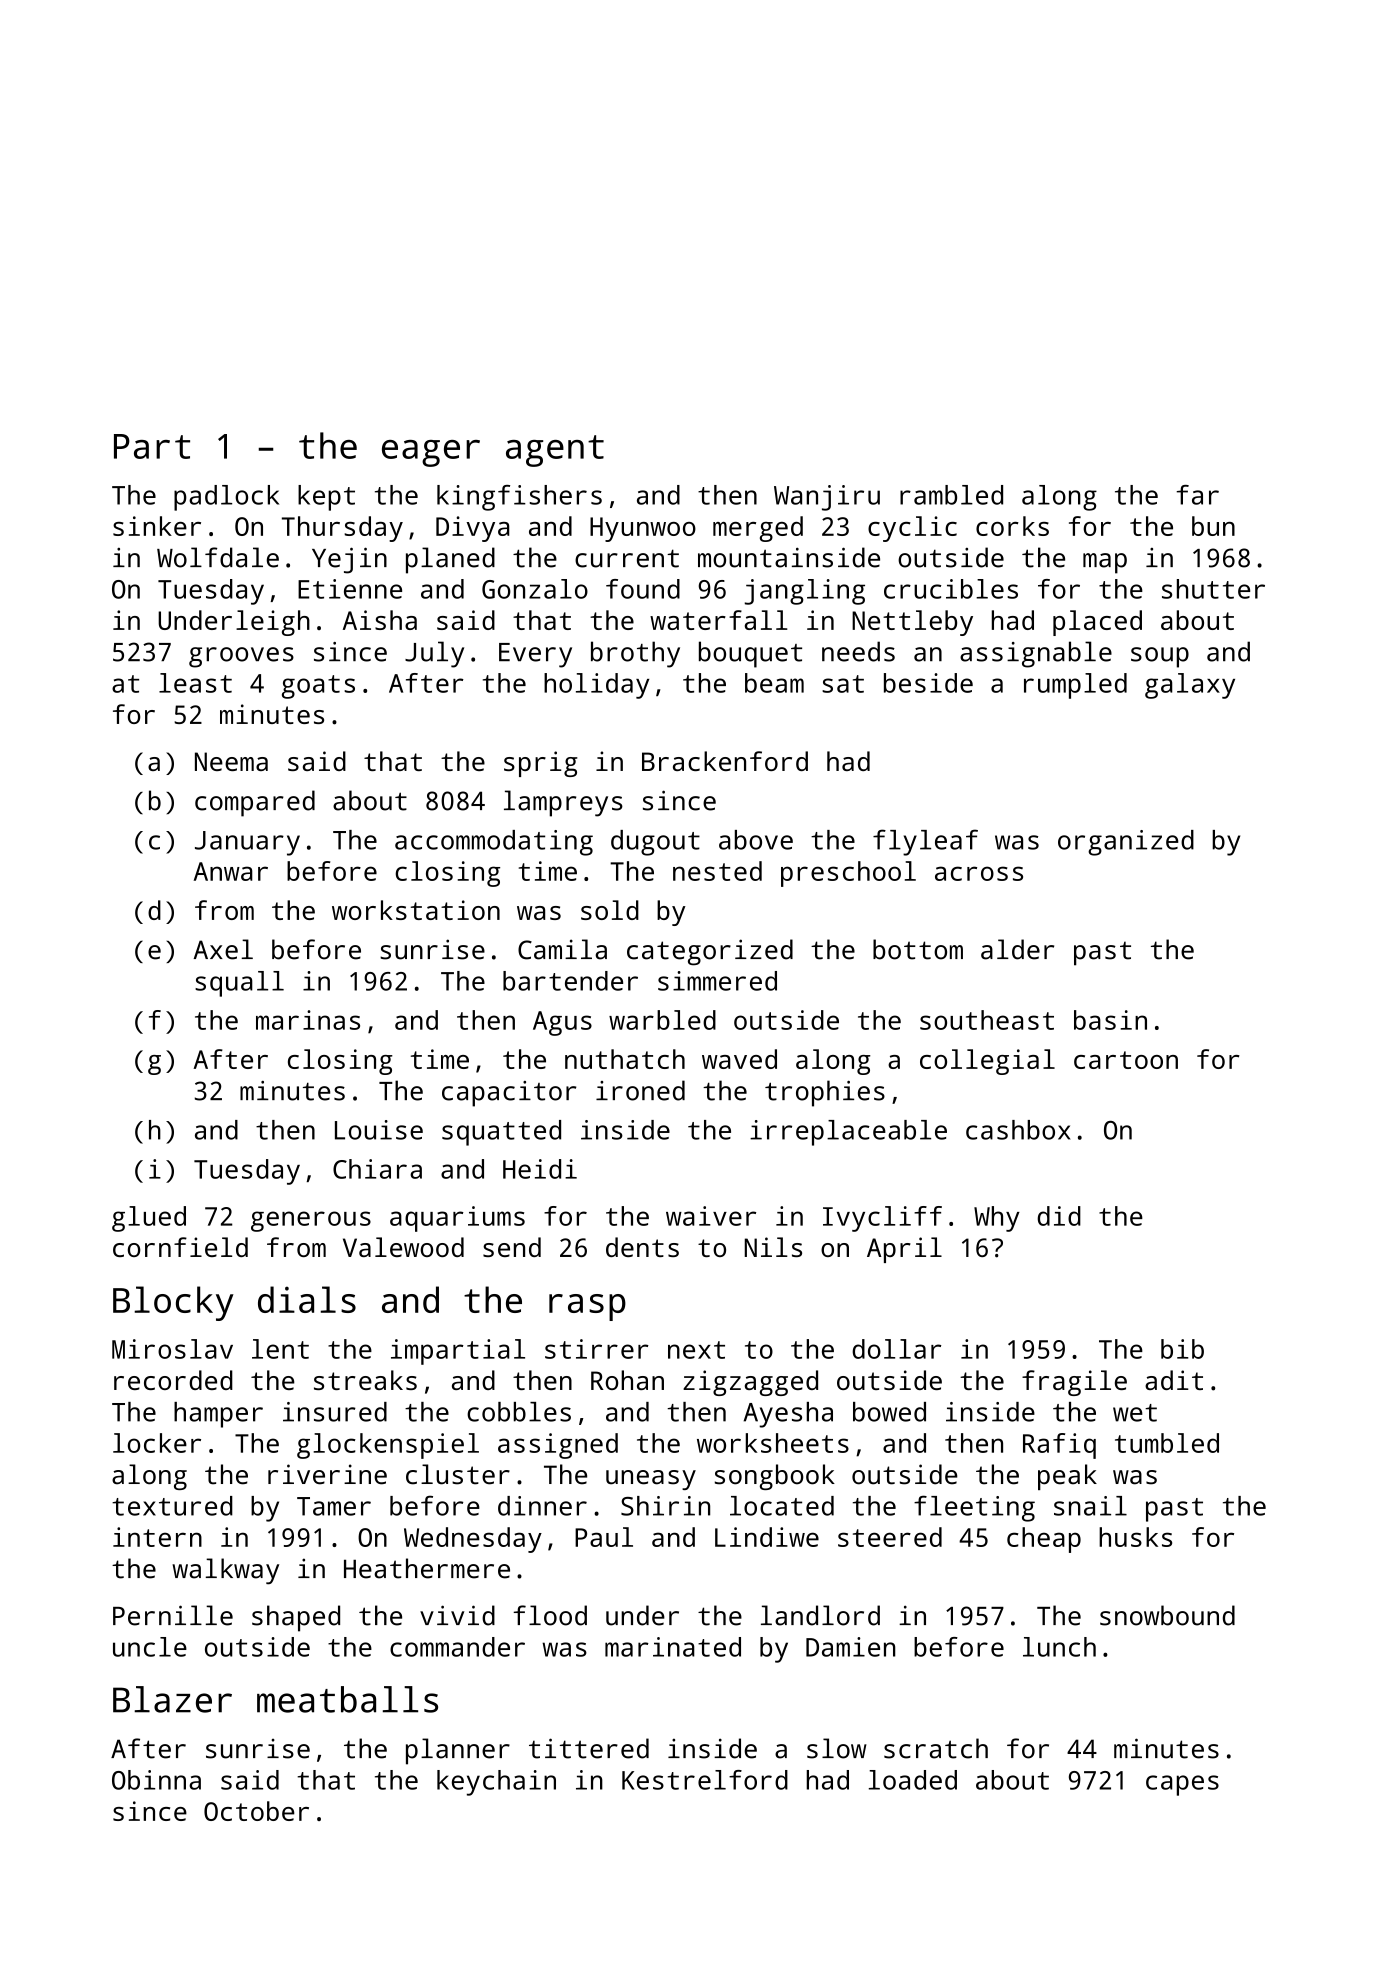  I want to click on rambled, so click(951, 495).
